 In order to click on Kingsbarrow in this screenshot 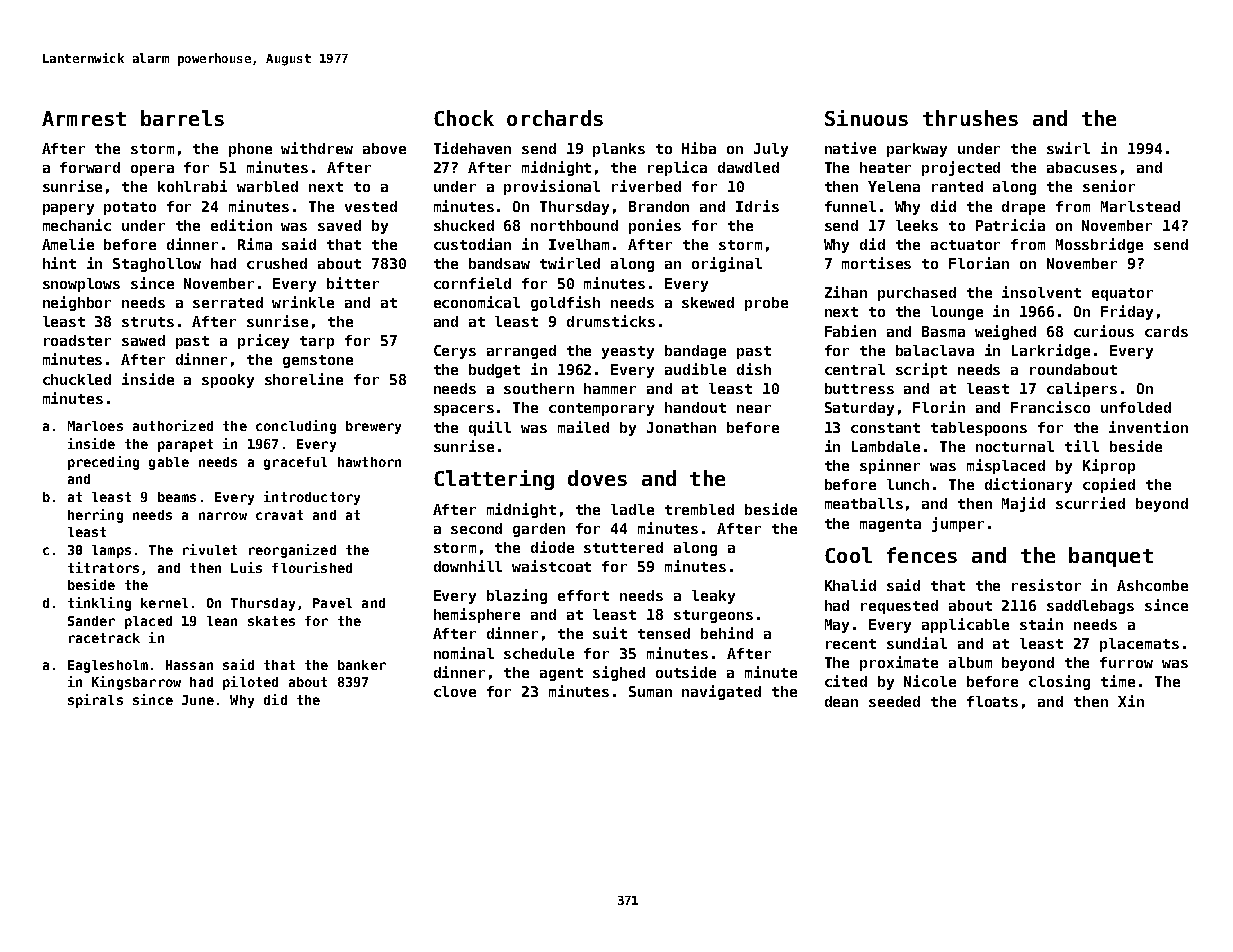, I will do `click(136, 683)`.
